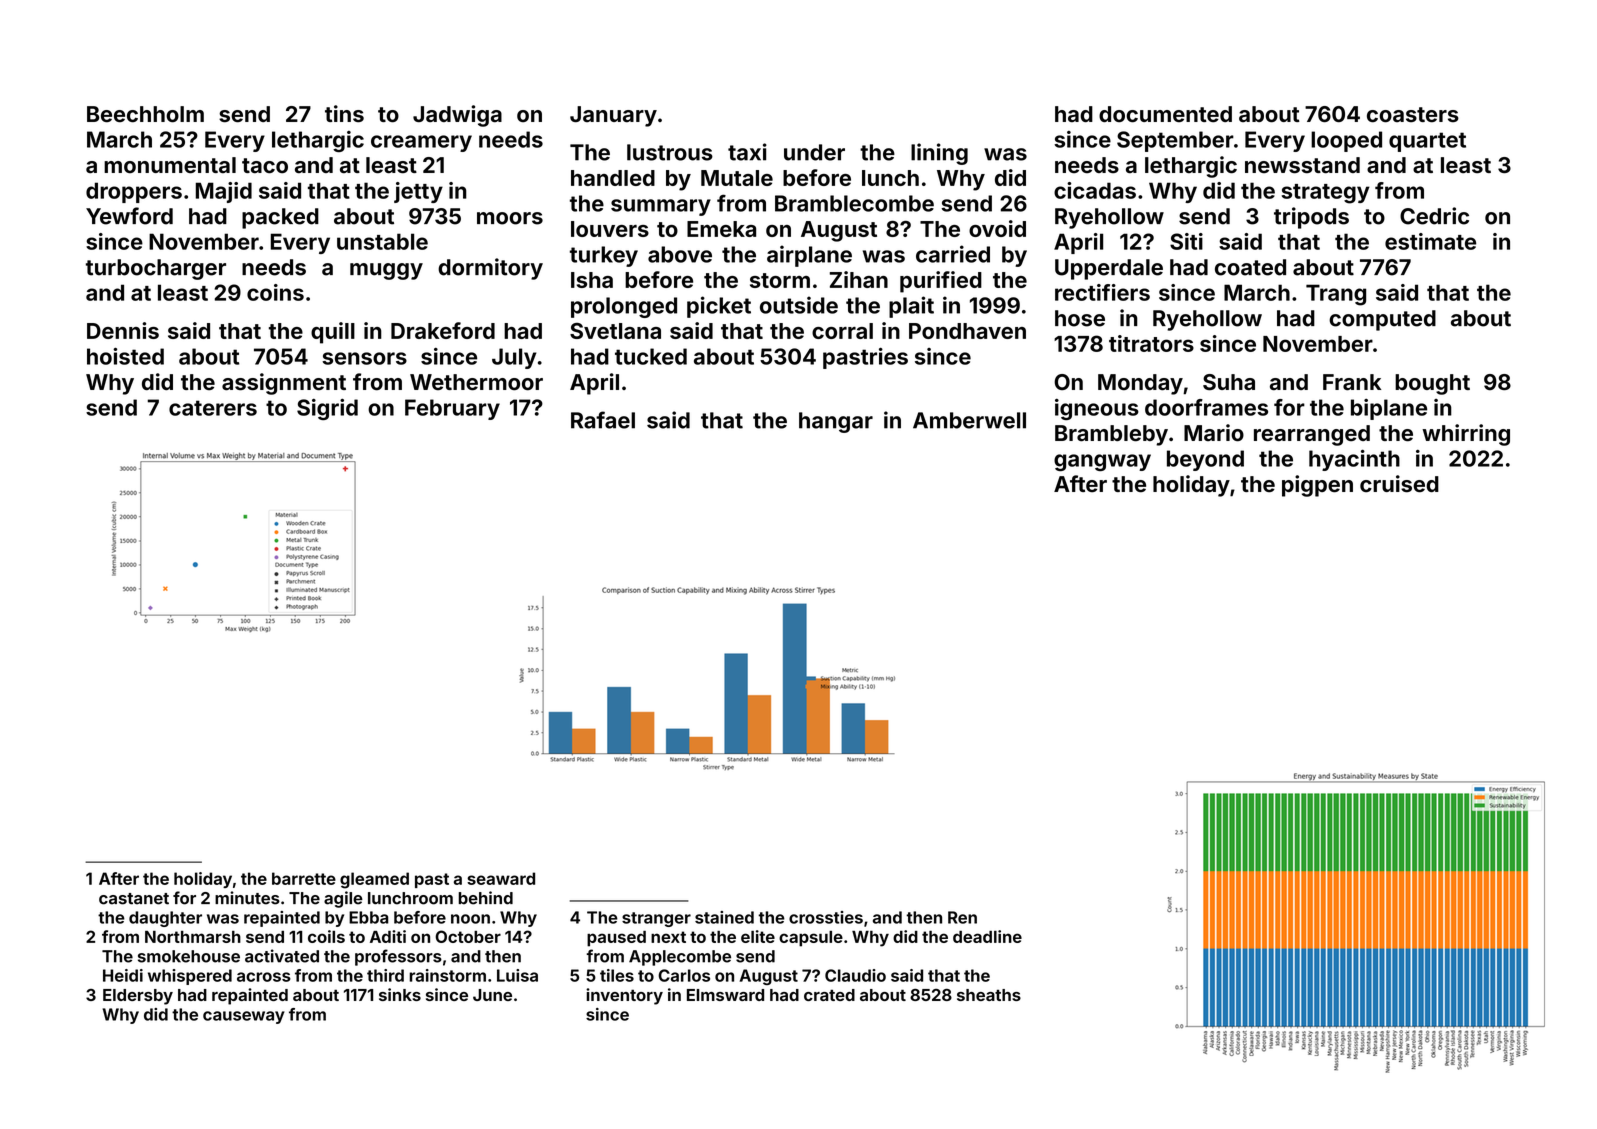  Describe the element at coordinates (327, 409) in the document. I see `Sigrid` at that location.
